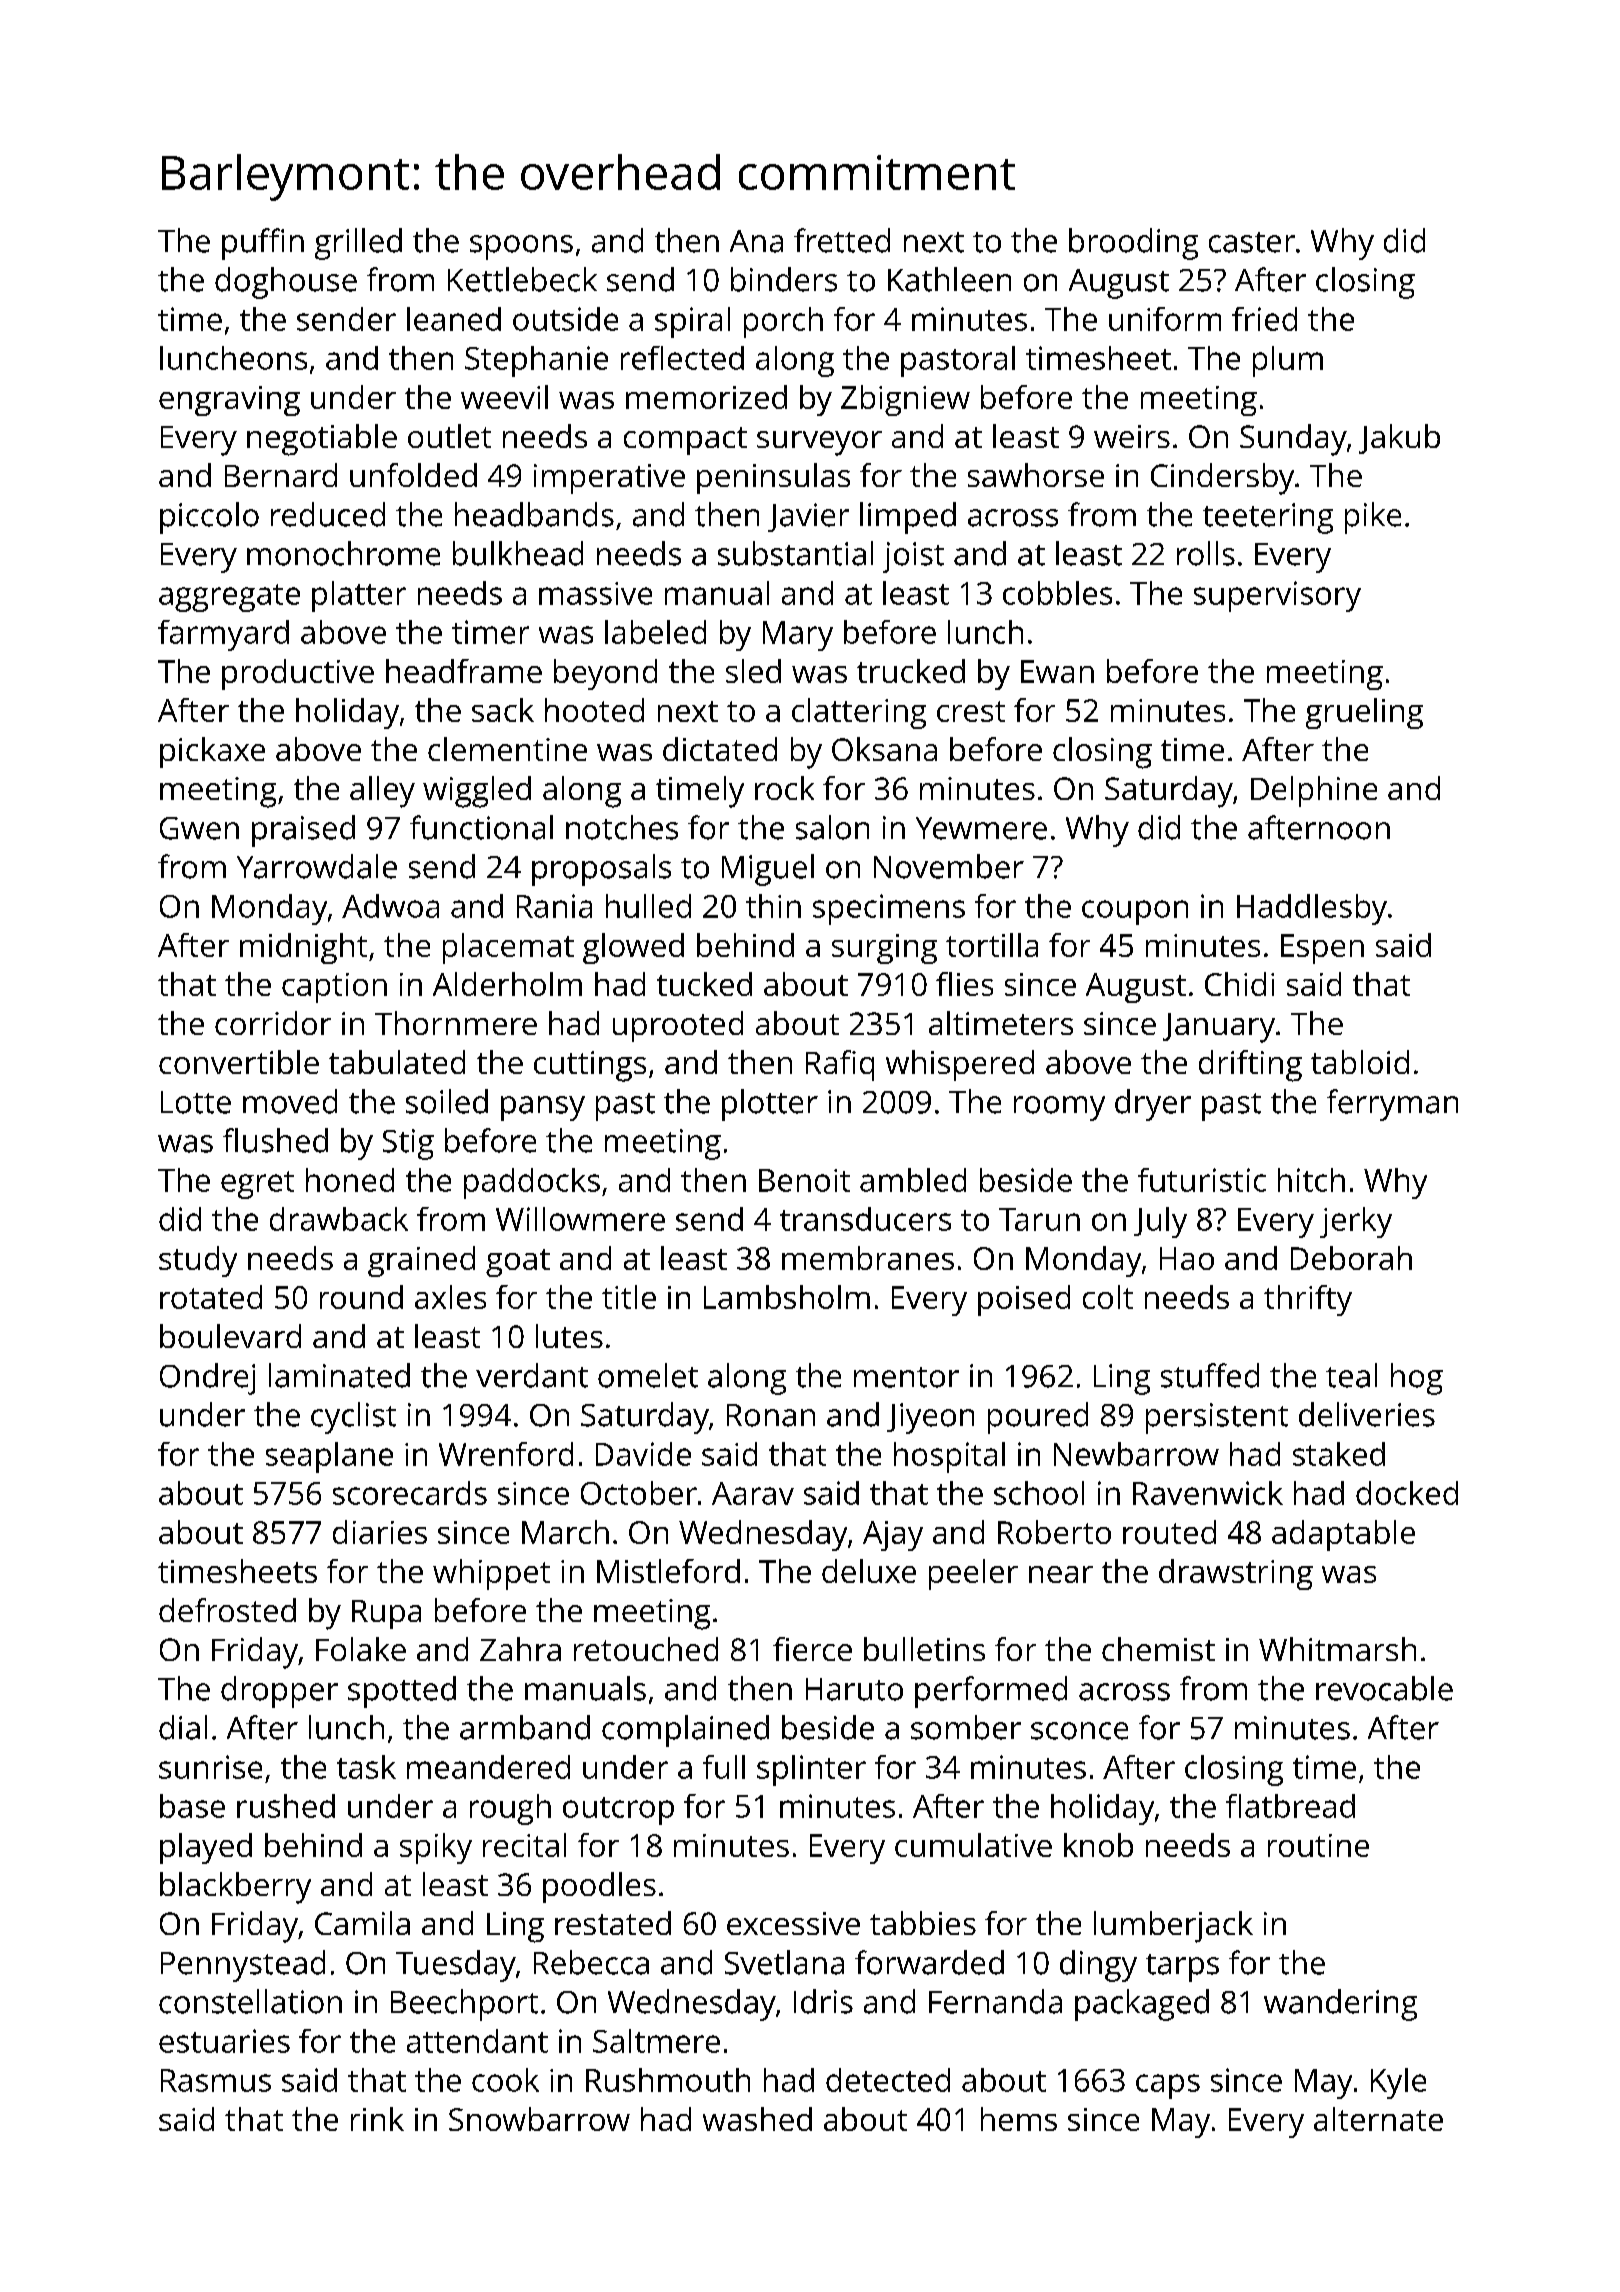 This screenshot has width=1620, height=2292. What do you see at coordinates (518, 1263) in the screenshot?
I see `goat` at bounding box center [518, 1263].
